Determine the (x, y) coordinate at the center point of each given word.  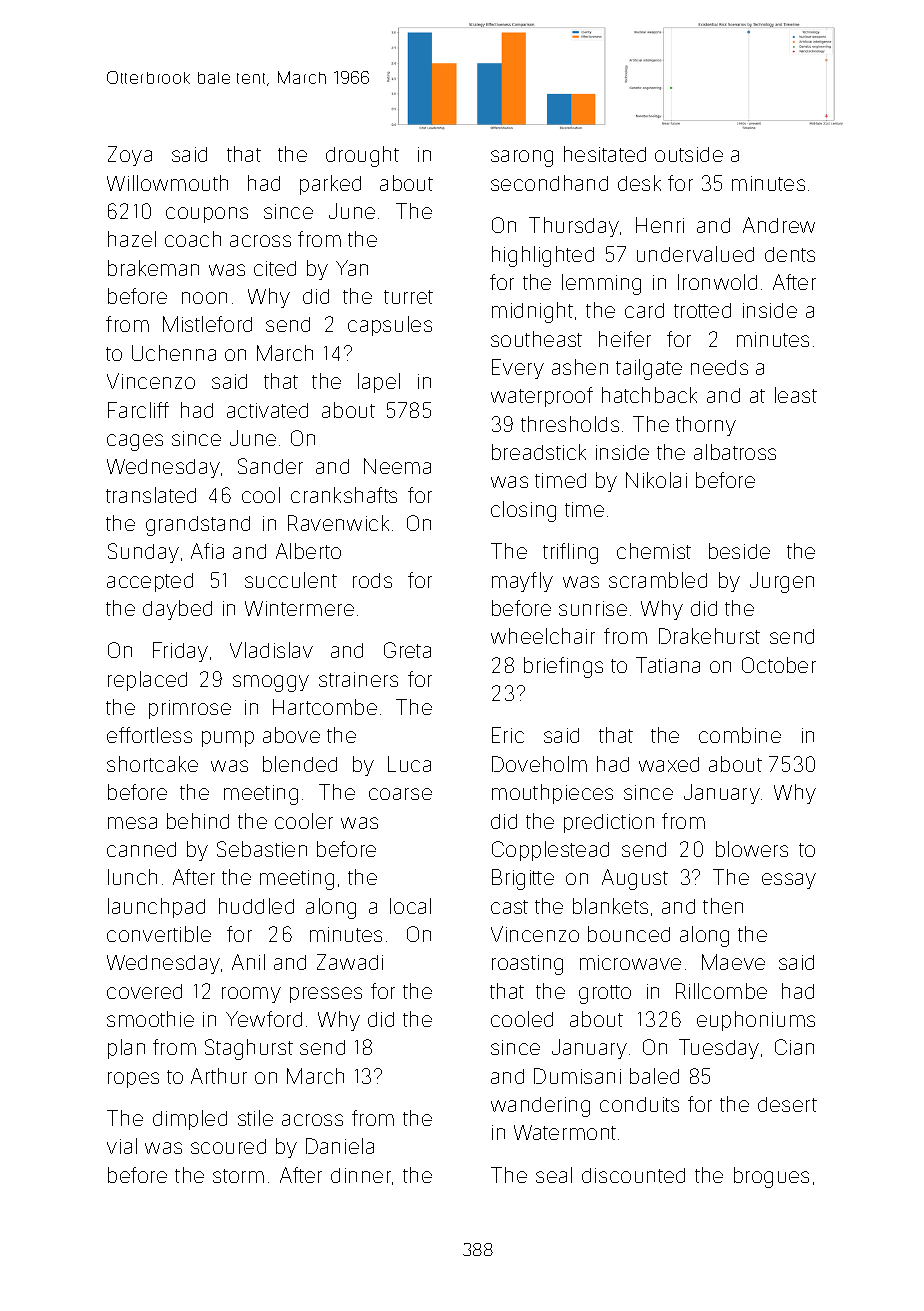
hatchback (649, 395)
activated (267, 410)
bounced (629, 934)
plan (126, 1049)
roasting (527, 965)
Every (518, 369)
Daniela (340, 1146)
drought (362, 156)
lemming (601, 284)
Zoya (130, 156)
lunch (132, 877)
